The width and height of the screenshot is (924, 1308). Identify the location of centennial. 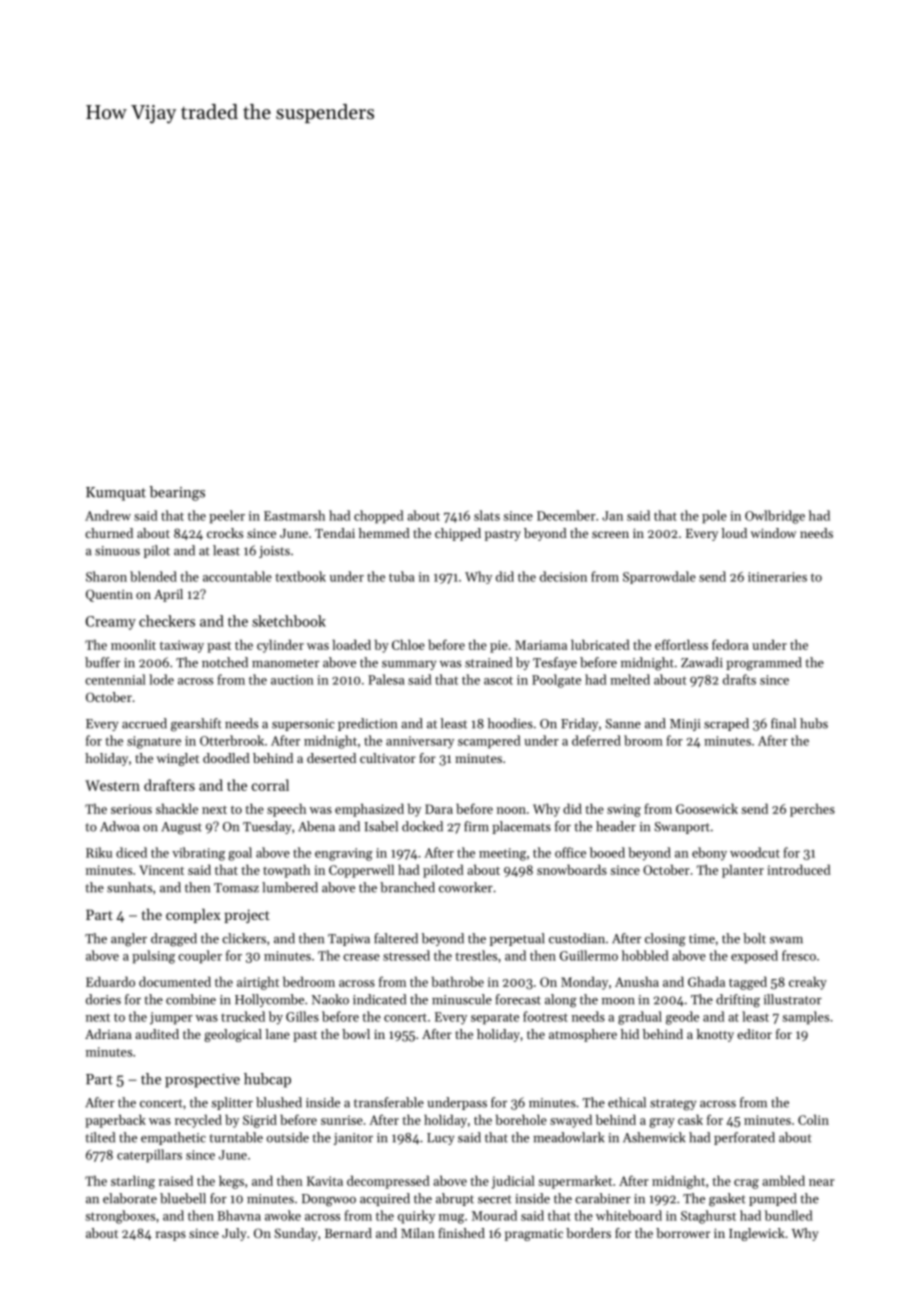
(115, 679).
